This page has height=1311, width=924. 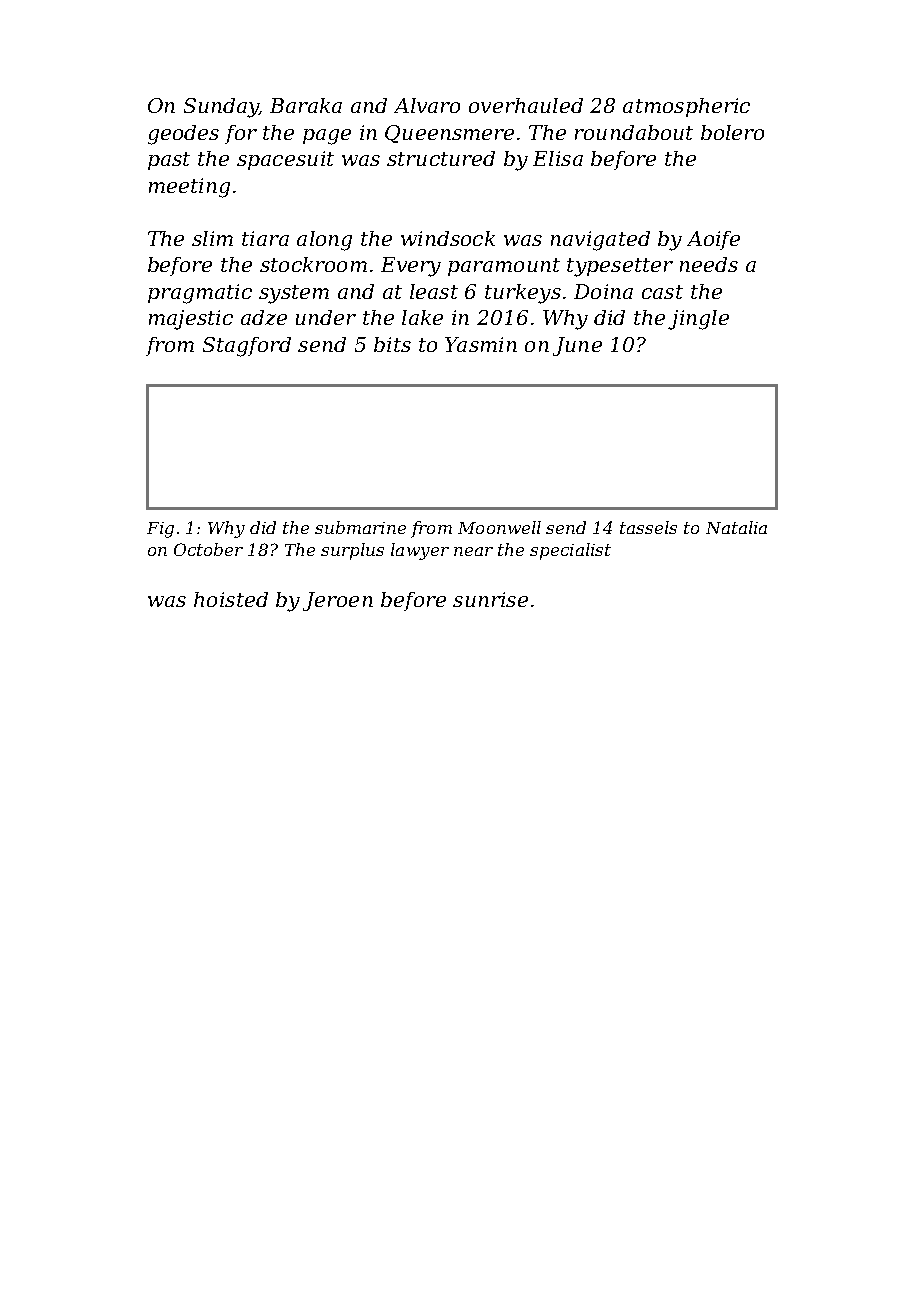 I want to click on Alvaro, so click(x=427, y=105).
